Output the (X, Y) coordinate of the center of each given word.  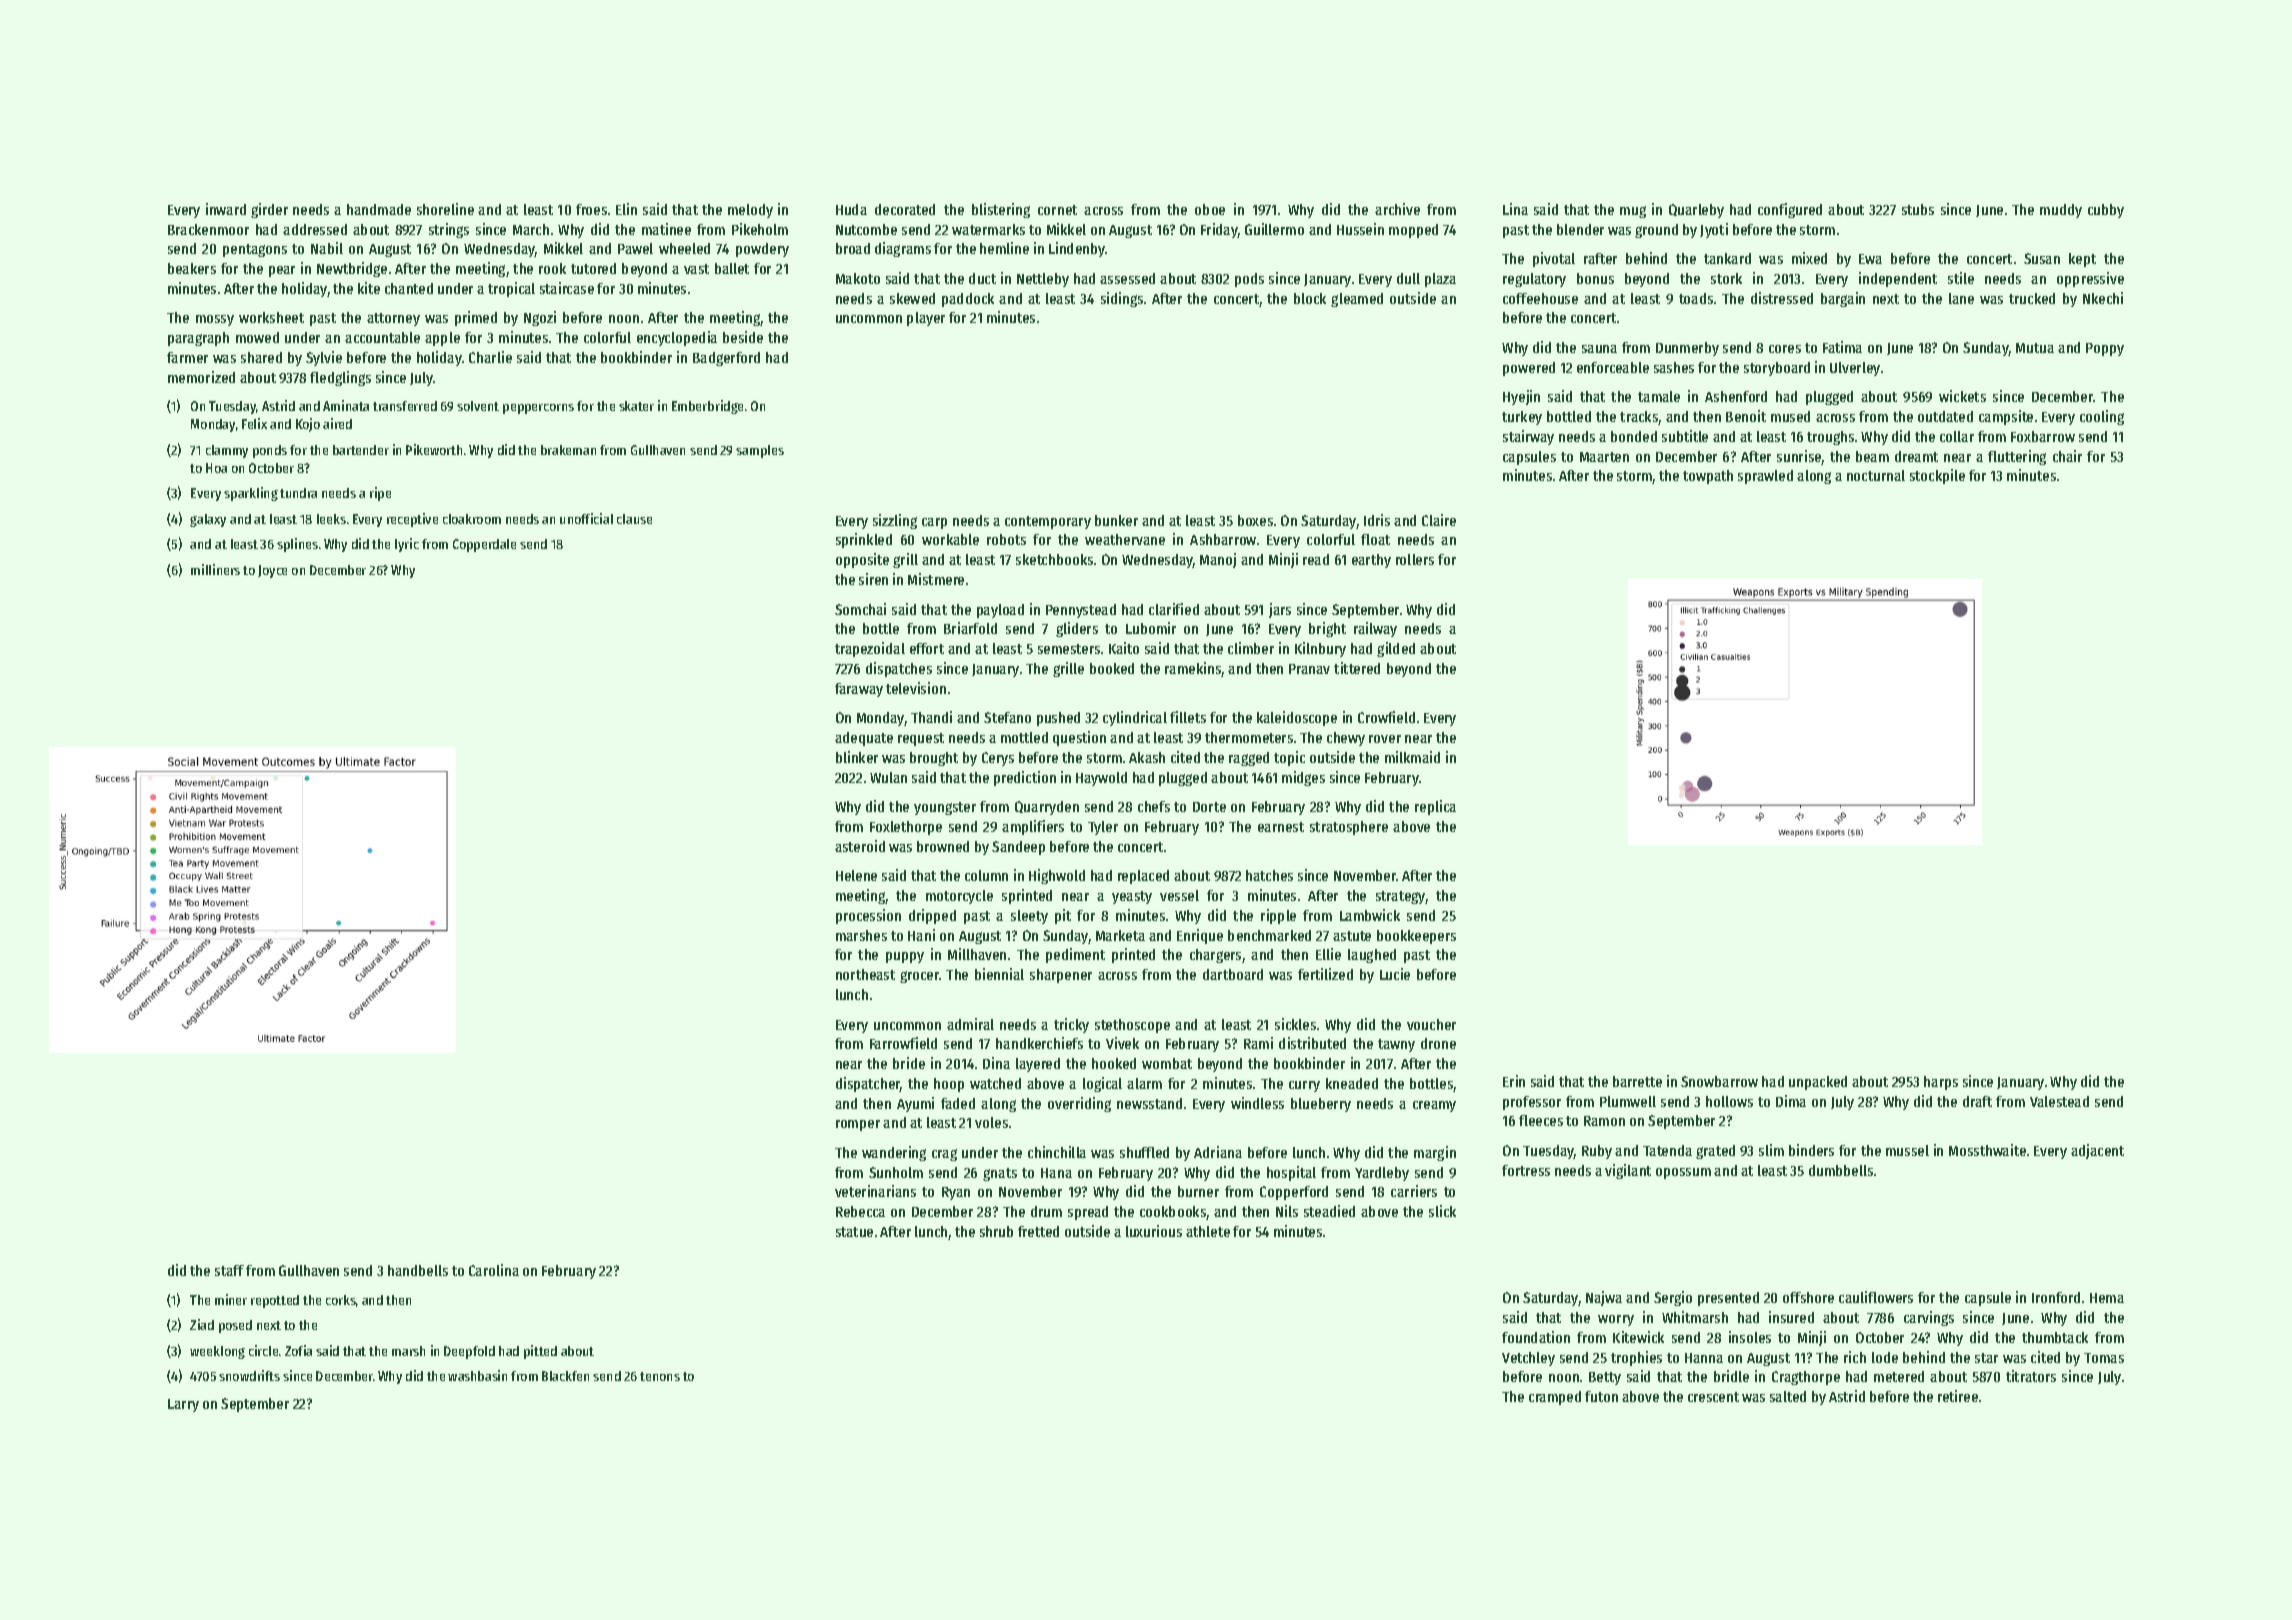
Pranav (1309, 669)
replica (1435, 807)
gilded (1396, 649)
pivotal (1554, 259)
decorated (905, 209)
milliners (215, 569)
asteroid (860, 846)
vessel (1179, 895)
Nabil (327, 248)
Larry (183, 1405)
